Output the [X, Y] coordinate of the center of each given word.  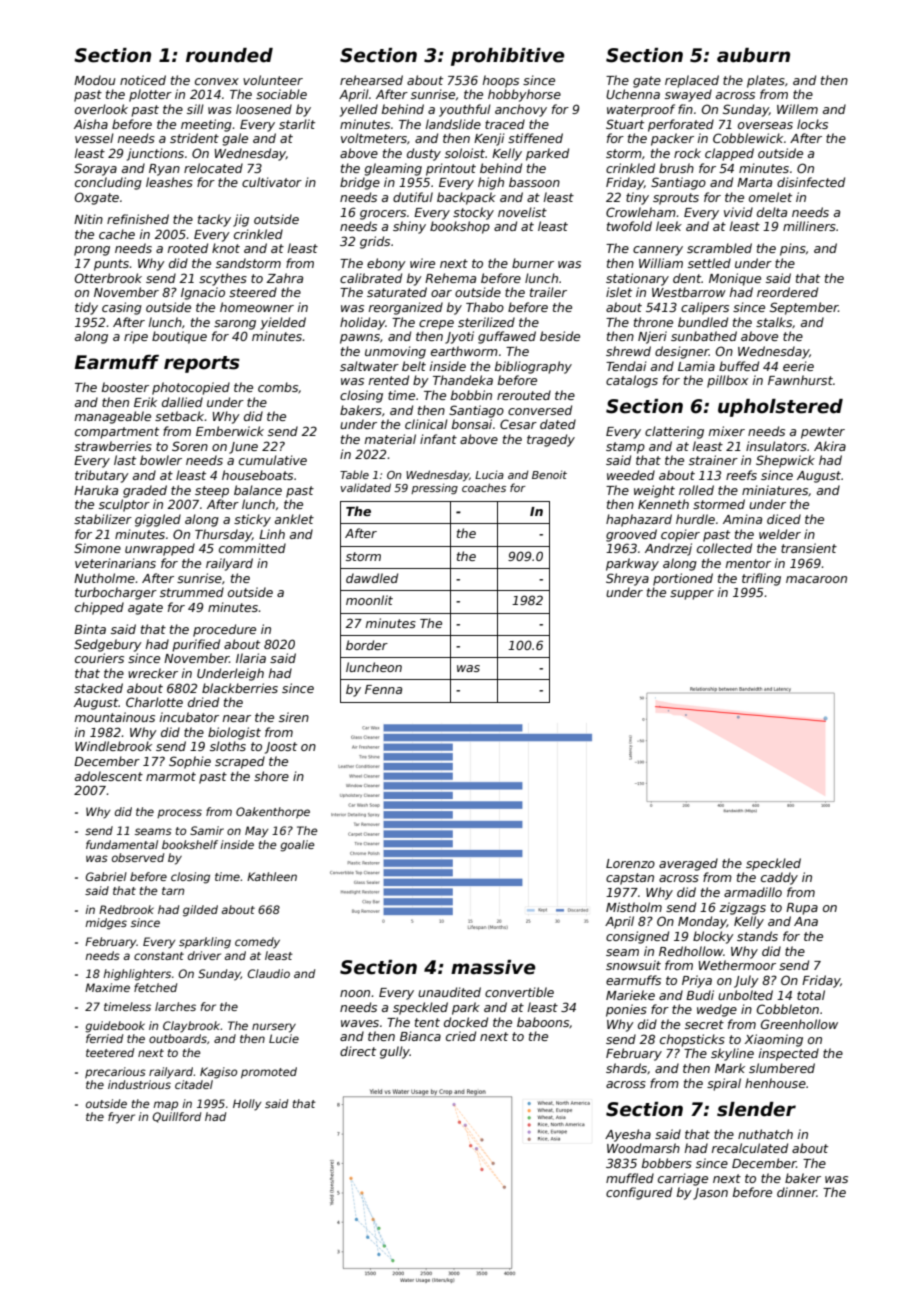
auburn [753, 55]
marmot [171, 776]
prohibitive [508, 57]
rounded [229, 55]
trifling [761, 579]
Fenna [383, 689]
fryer [121, 1118]
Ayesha [628, 1135]
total [811, 995]
